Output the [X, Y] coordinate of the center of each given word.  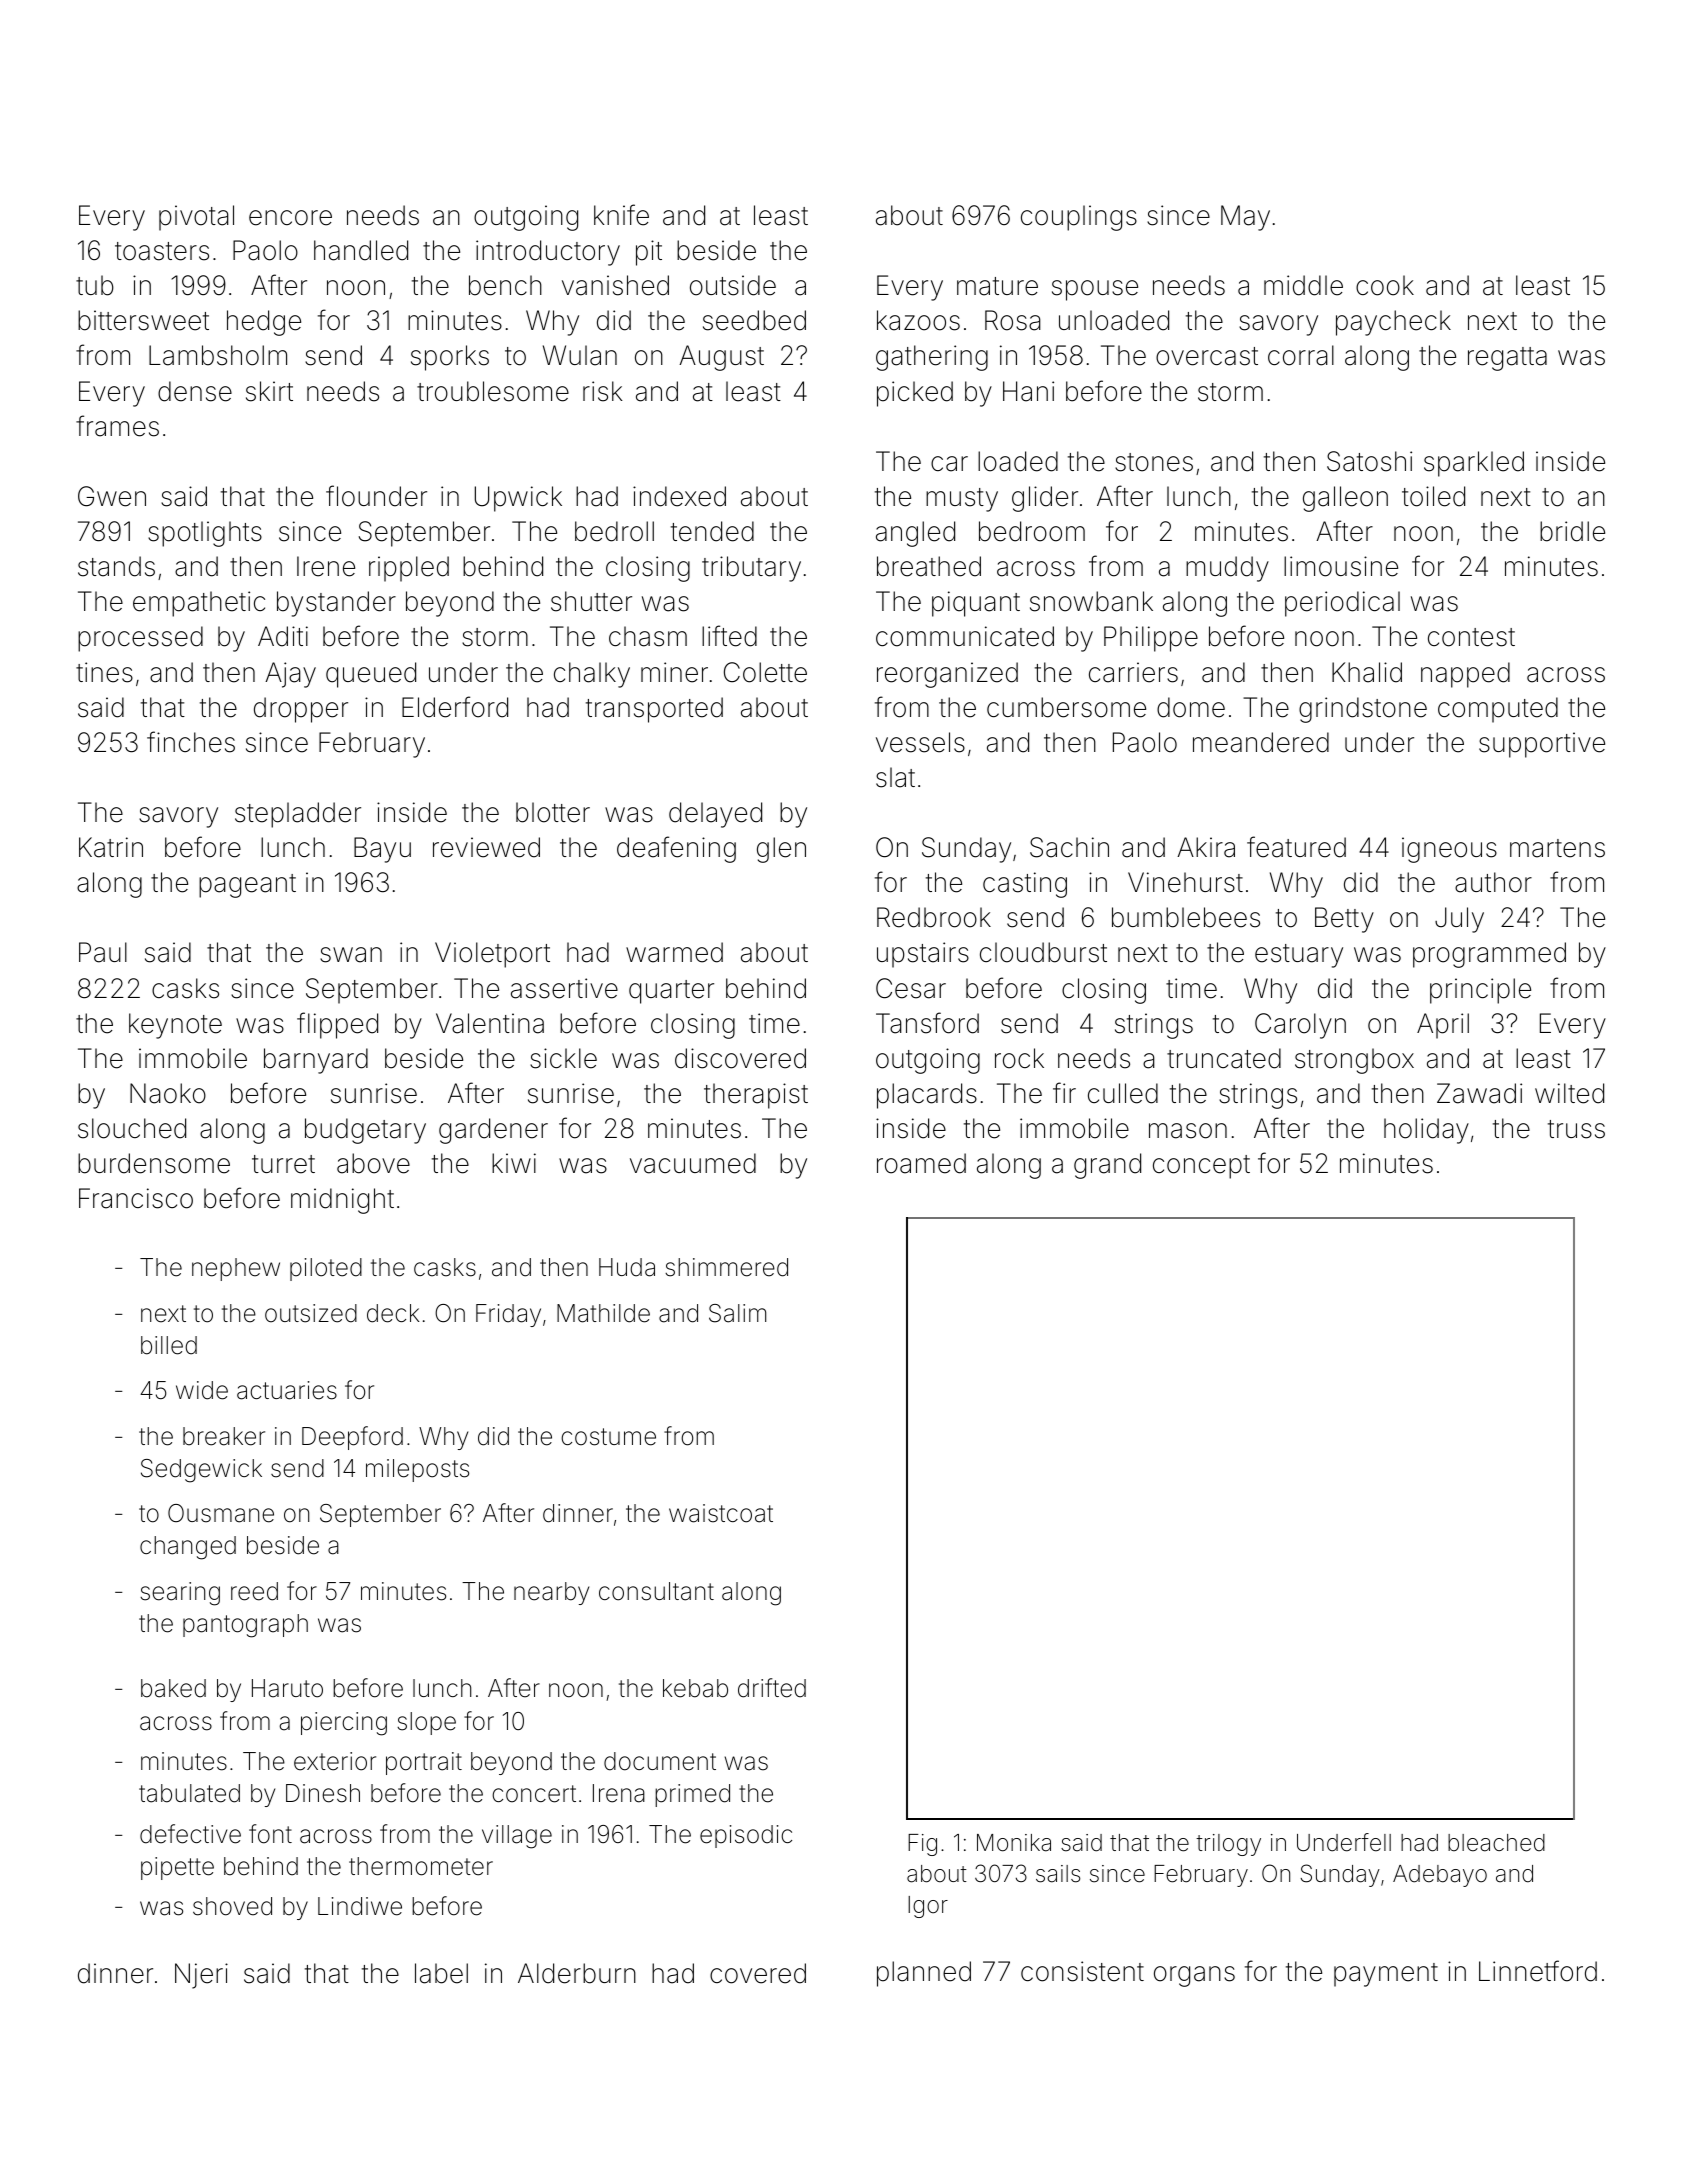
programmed [1489, 955]
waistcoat [721, 1513]
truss [1576, 1129]
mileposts [417, 1470]
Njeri [201, 1976]
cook [1385, 285]
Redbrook [934, 917]
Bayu [382, 850]
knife [621, 215]
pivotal [196, 218]
